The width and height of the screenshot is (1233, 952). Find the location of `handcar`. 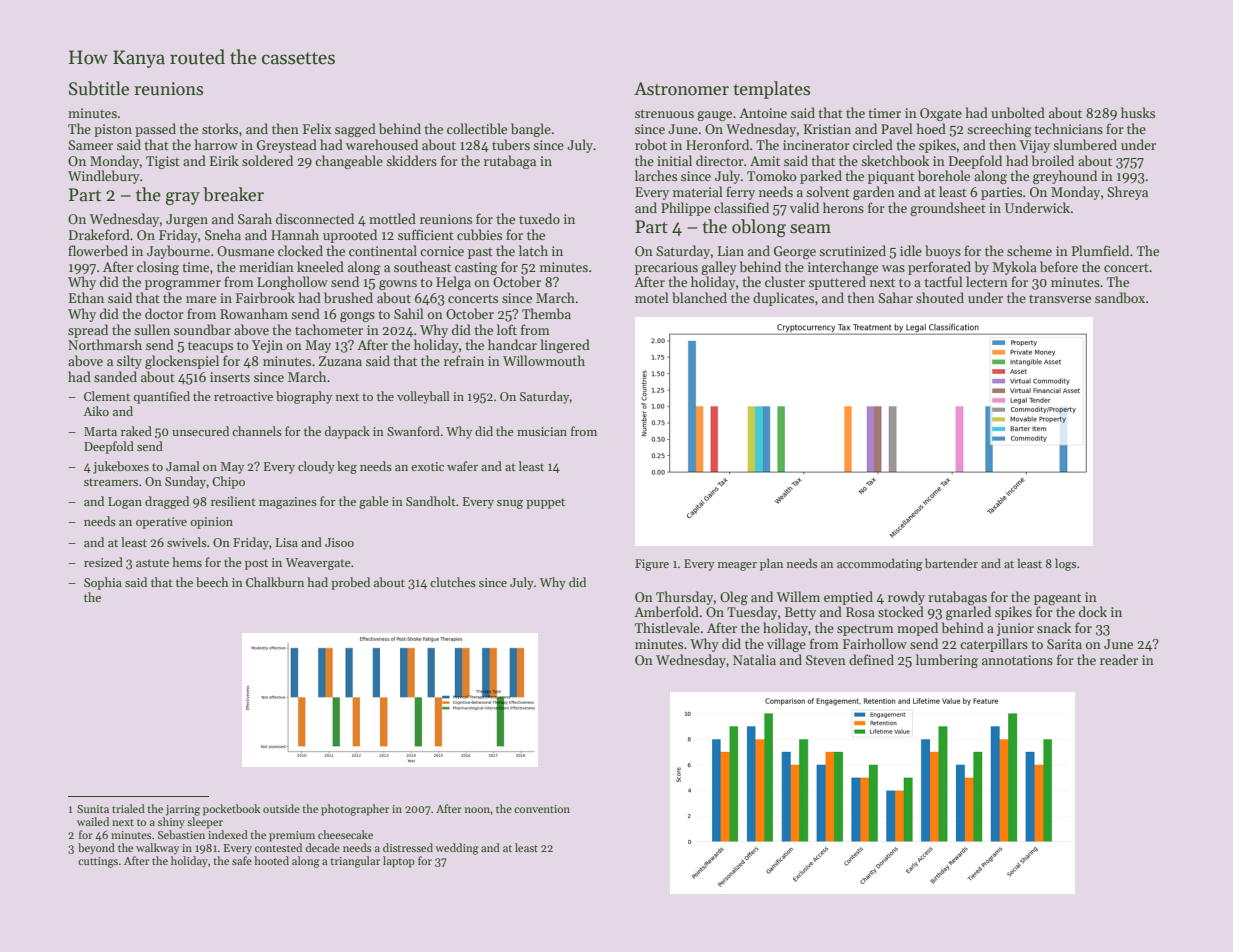

handcar is located at coordinates (512, 344).
